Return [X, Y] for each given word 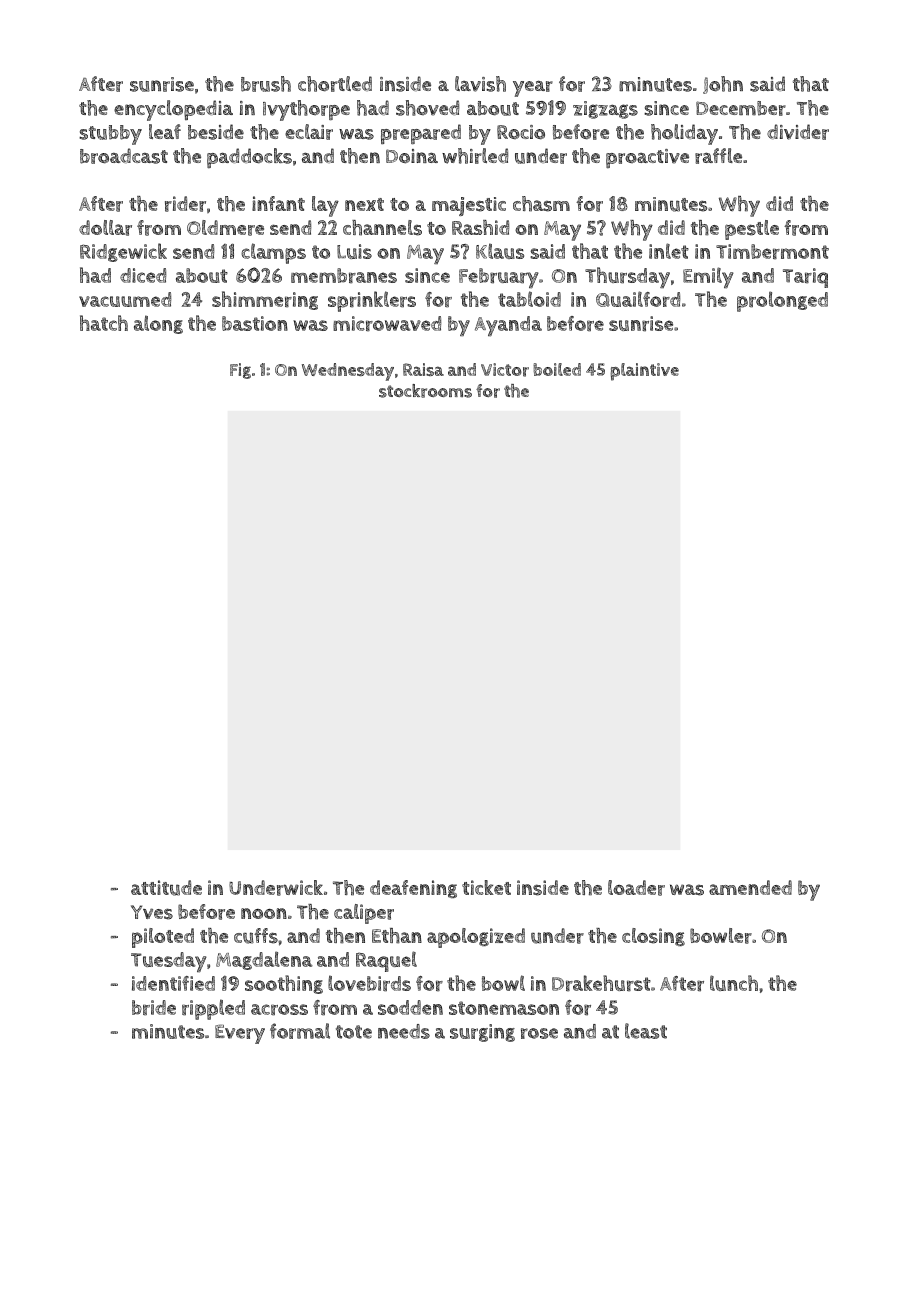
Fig [240, 371]
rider [185, 204]
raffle [718, 156]
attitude [166, 888]
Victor [505, 370]
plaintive [645, 372]
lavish [480, 84]
